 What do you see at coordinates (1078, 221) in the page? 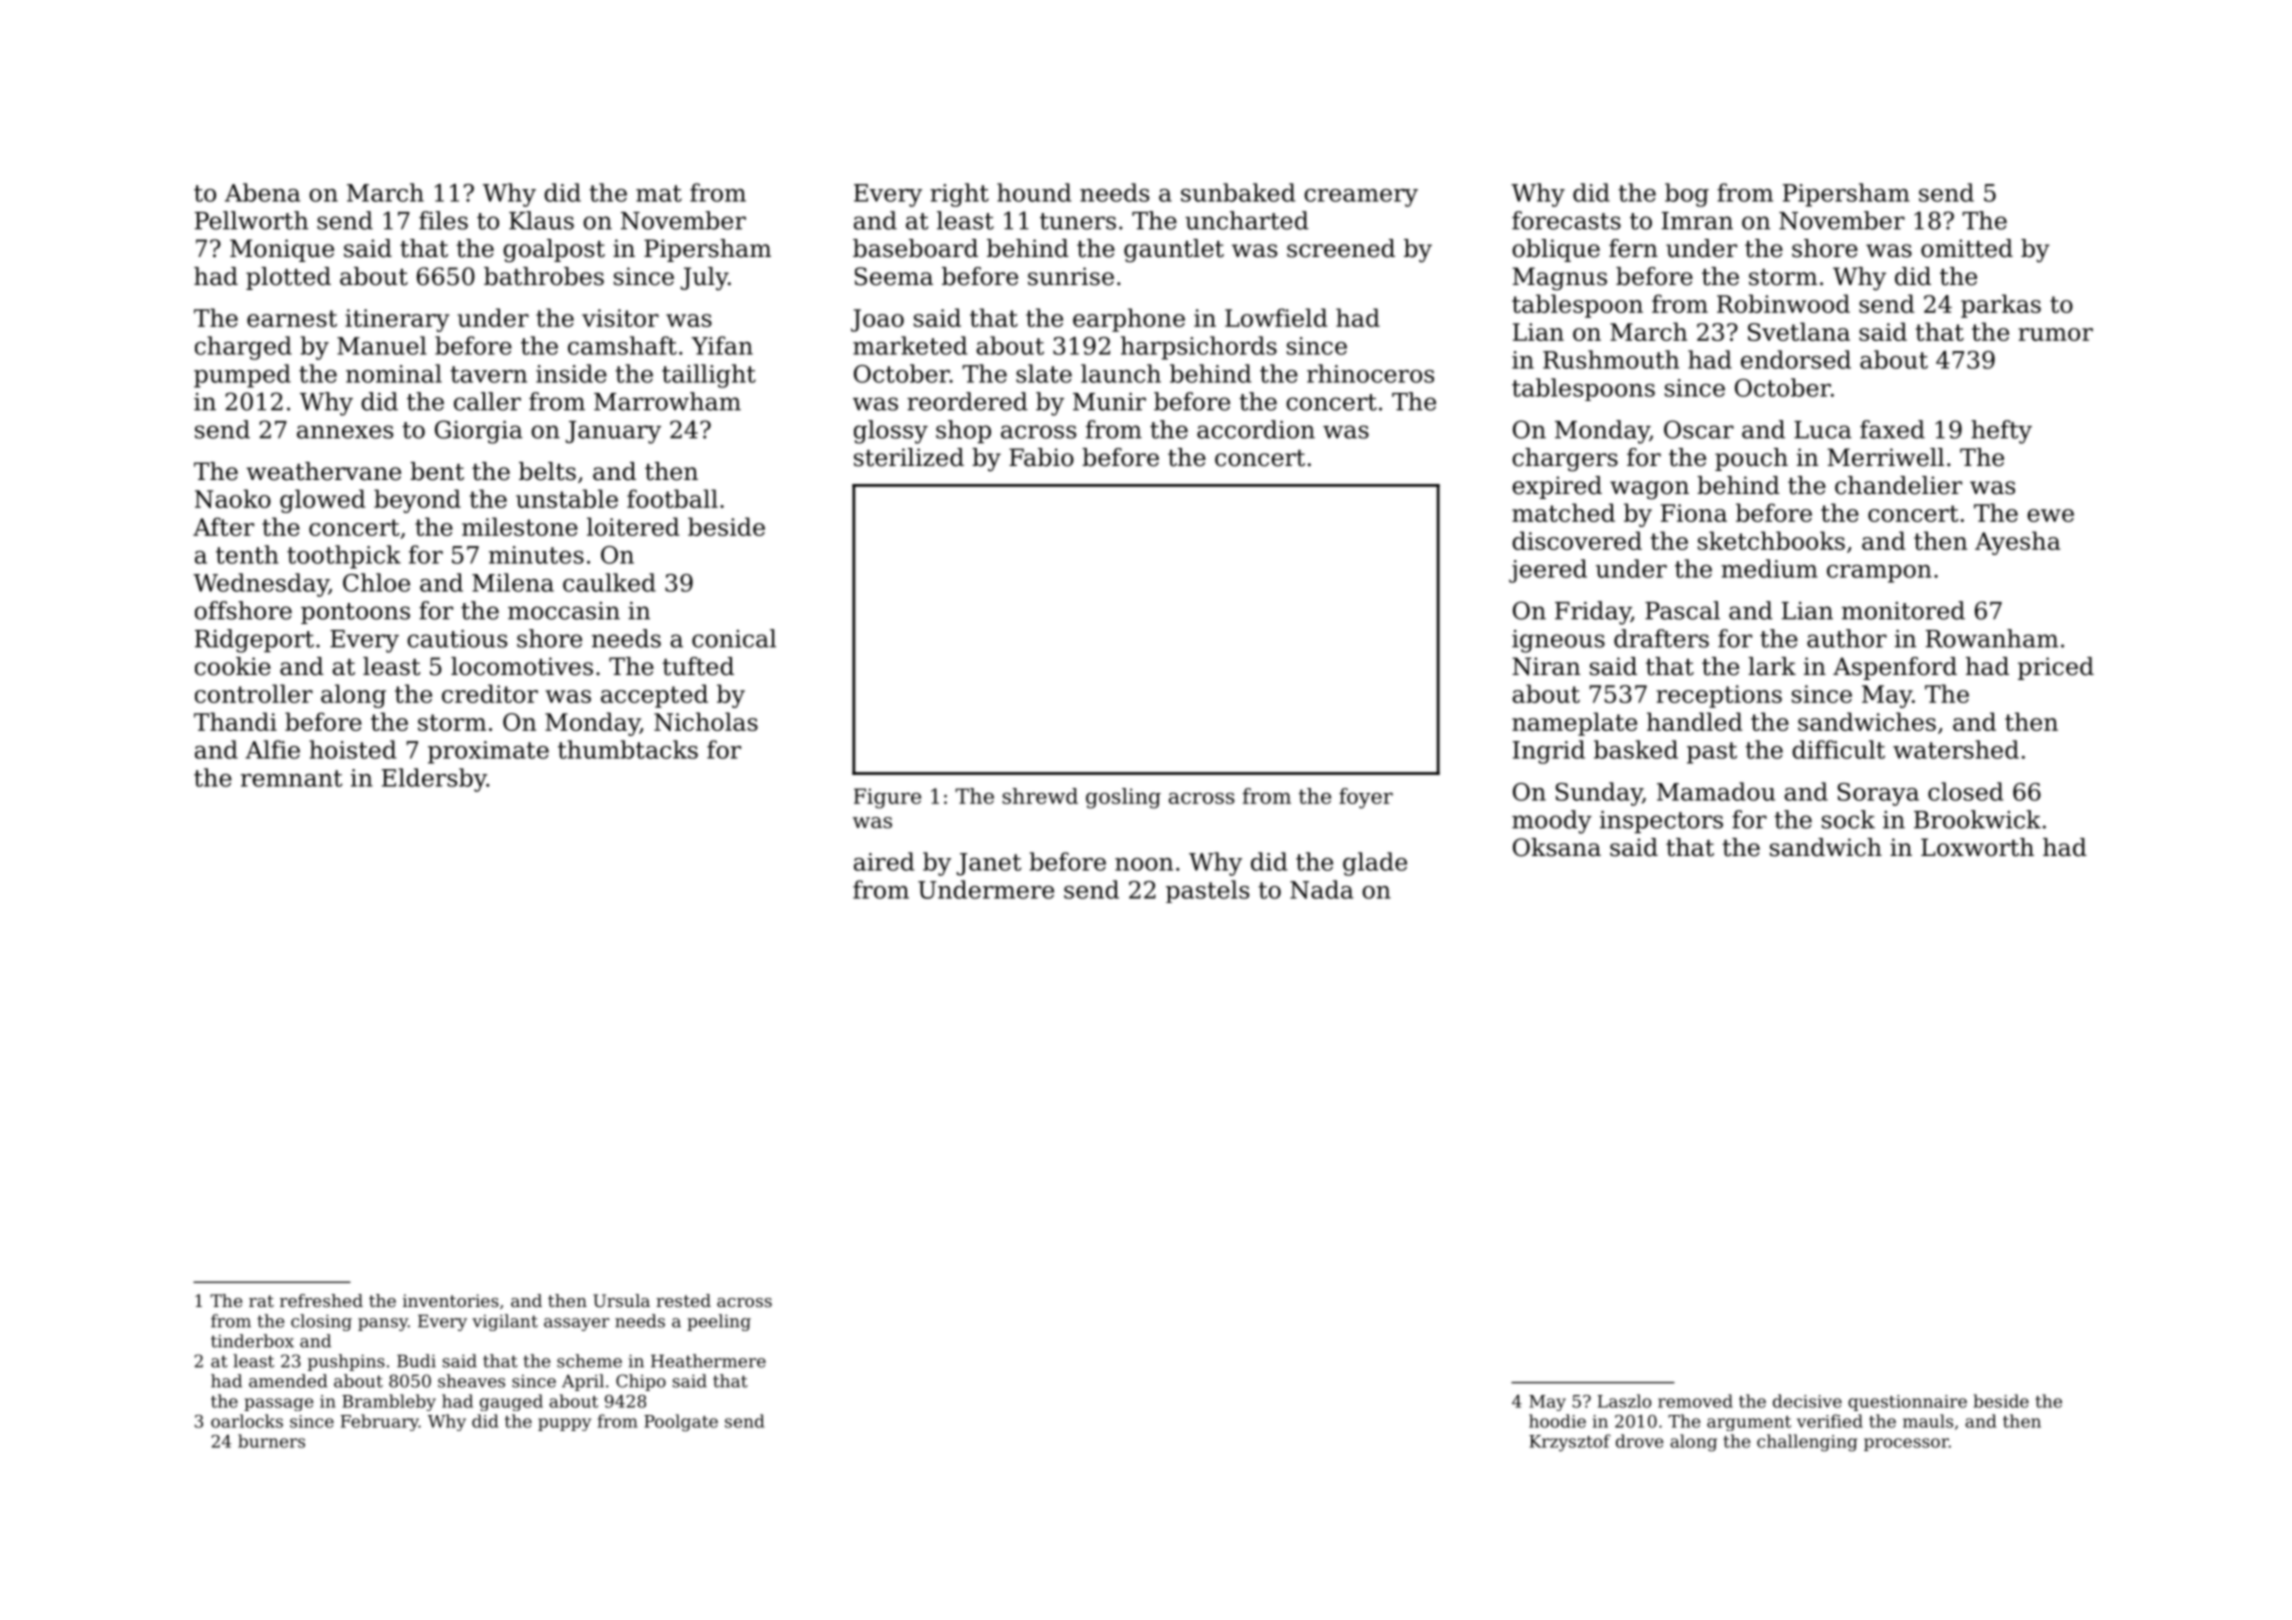
I see `tuners` at bounding box center [1078, 221].
